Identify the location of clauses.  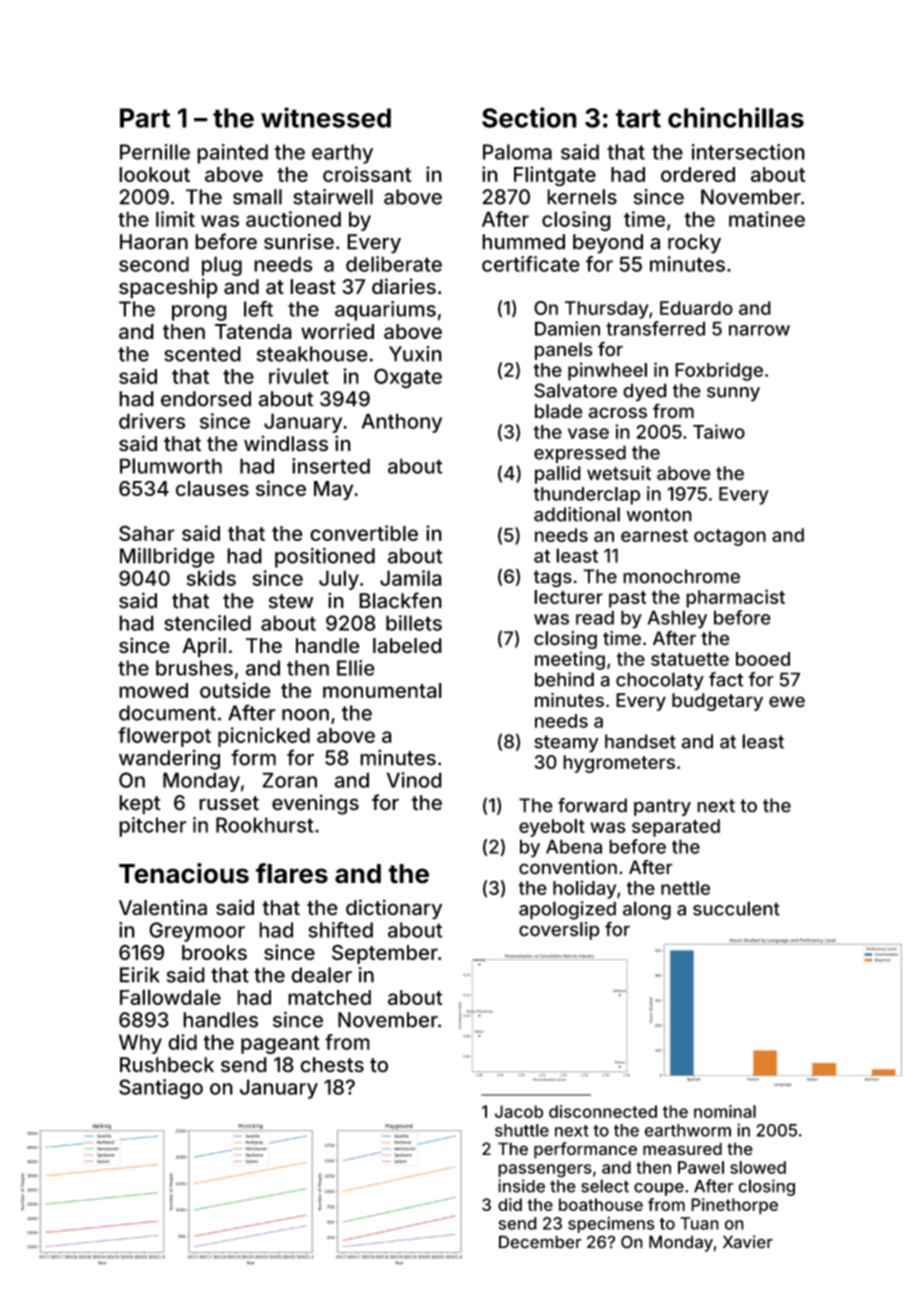
(212, 489).
